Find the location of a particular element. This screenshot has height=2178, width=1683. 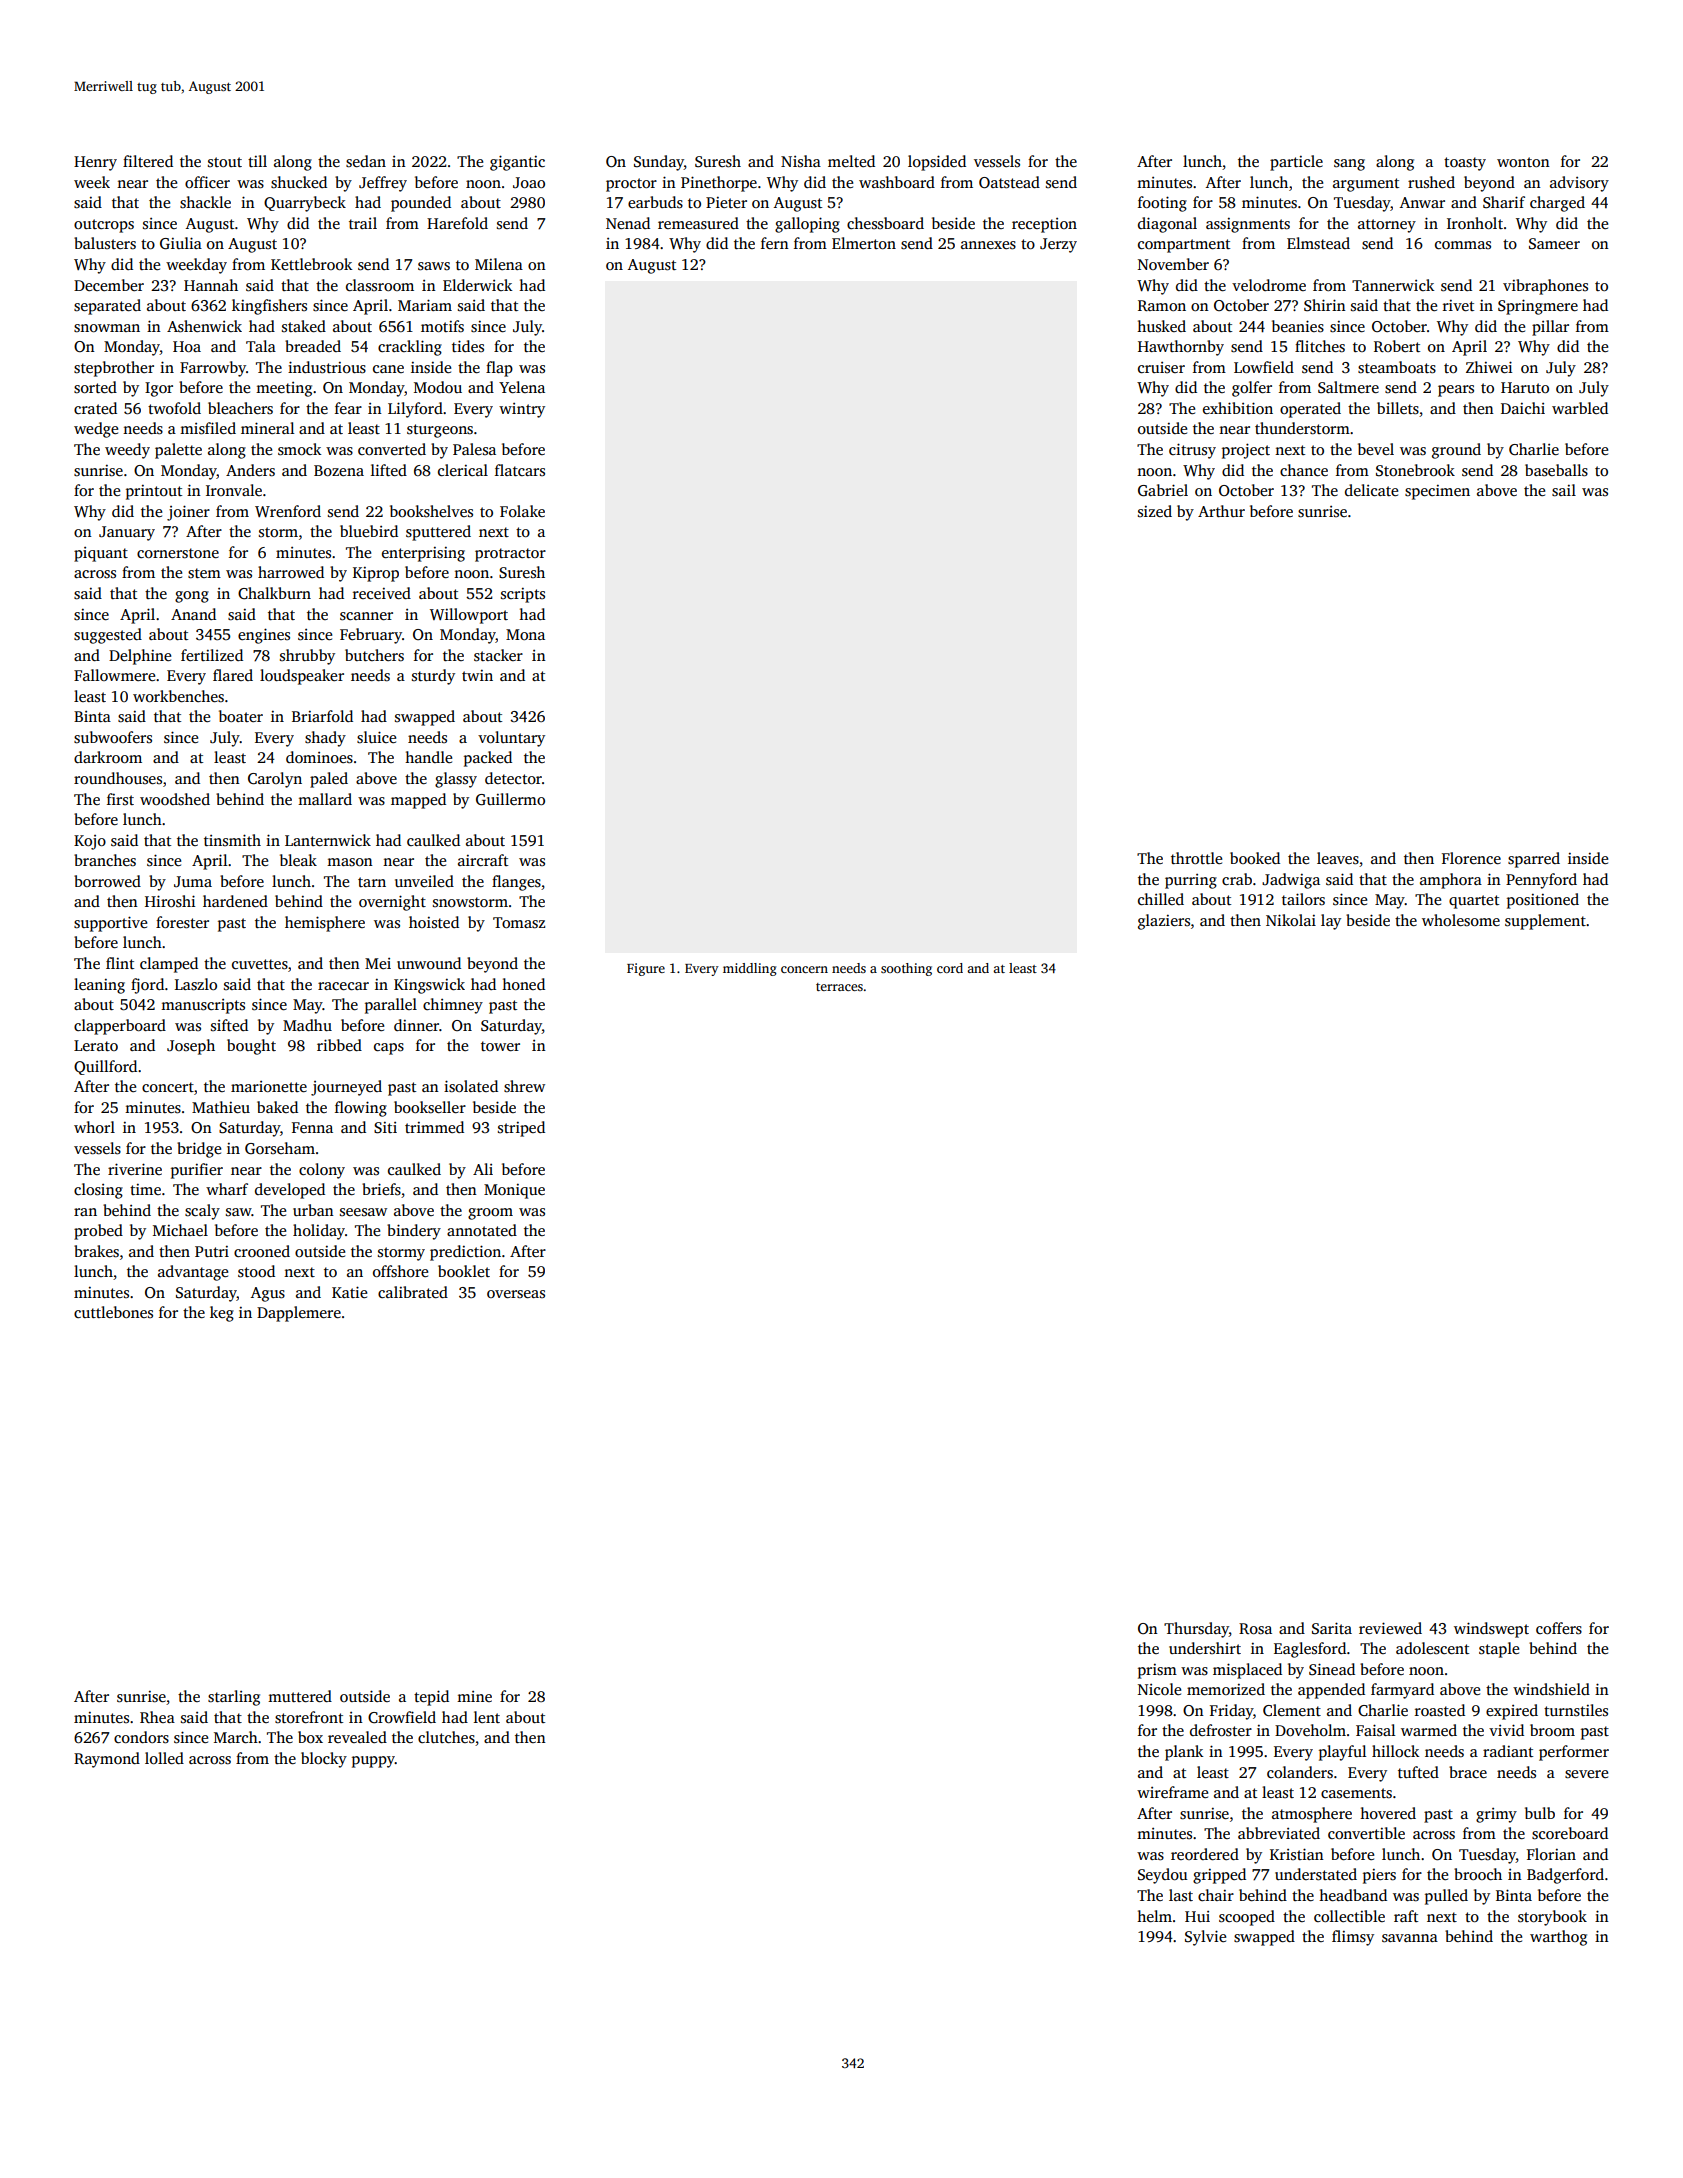

puppy is located at coordinates (373, 1762).
